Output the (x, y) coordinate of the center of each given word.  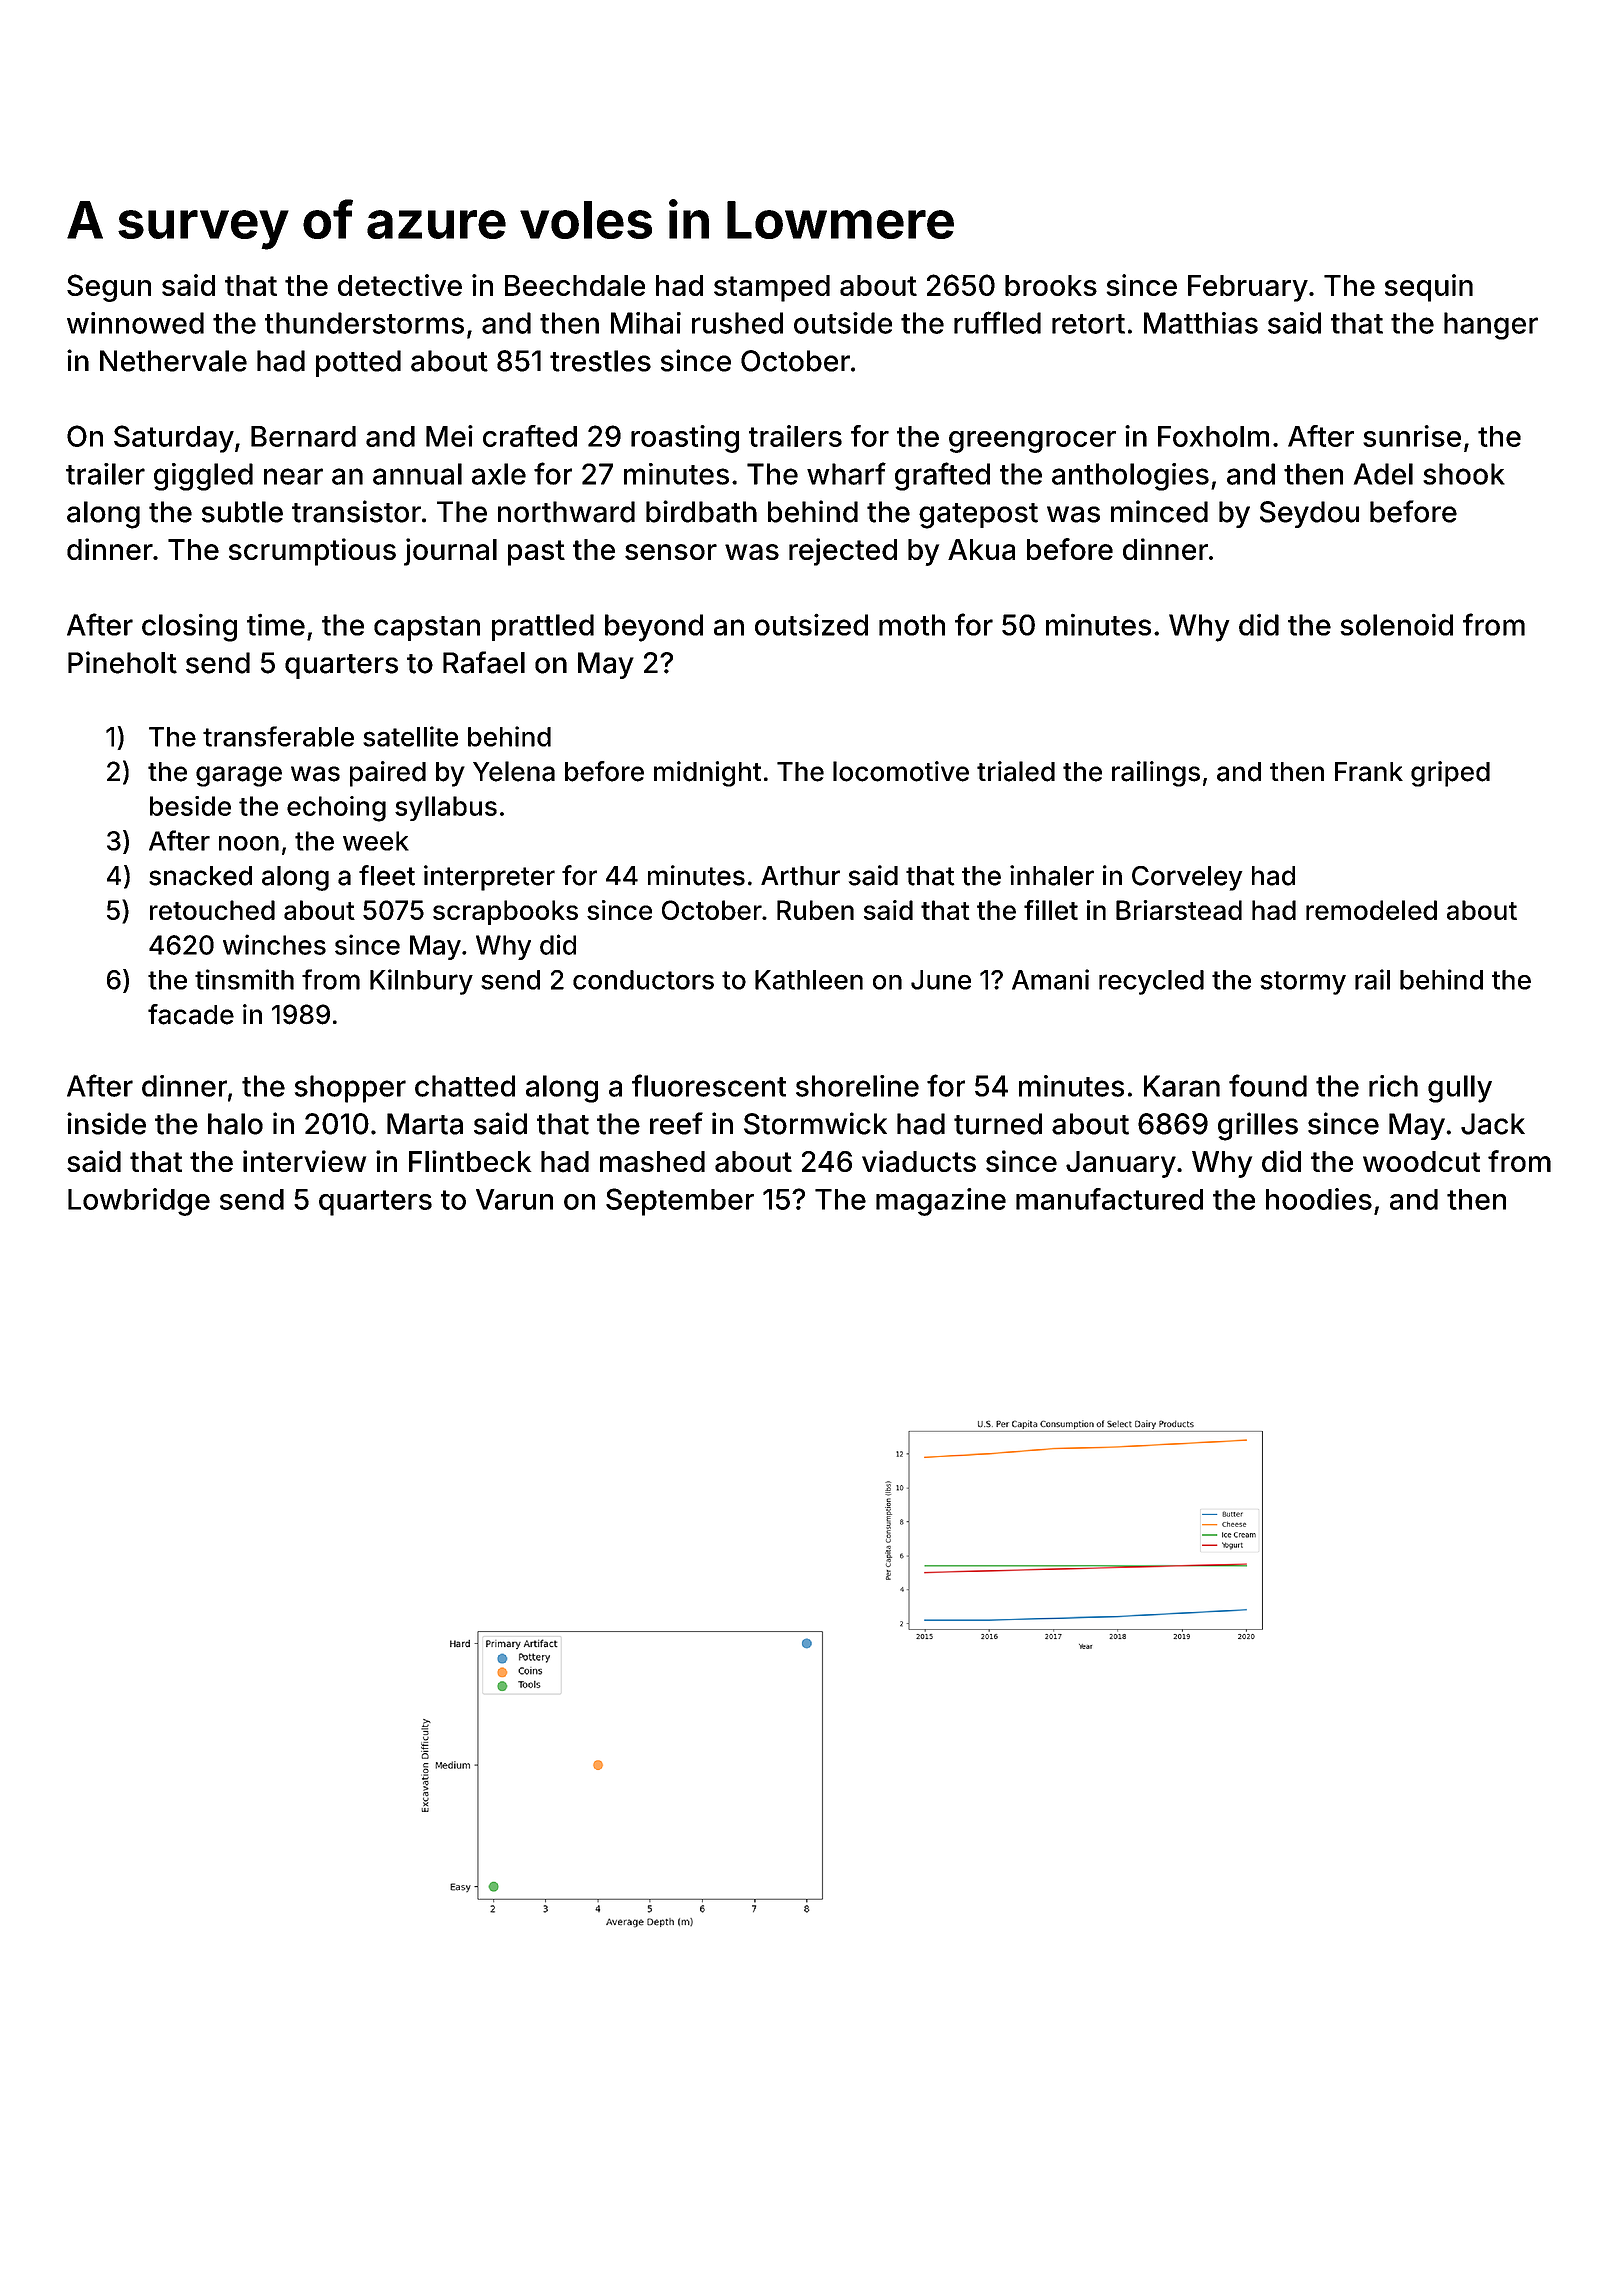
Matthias (1201, 323)
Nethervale (173, 361)
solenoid (1397, 624)
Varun (514, 1199)
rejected (843, 552)
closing (189, 627)
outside (843, 323)
